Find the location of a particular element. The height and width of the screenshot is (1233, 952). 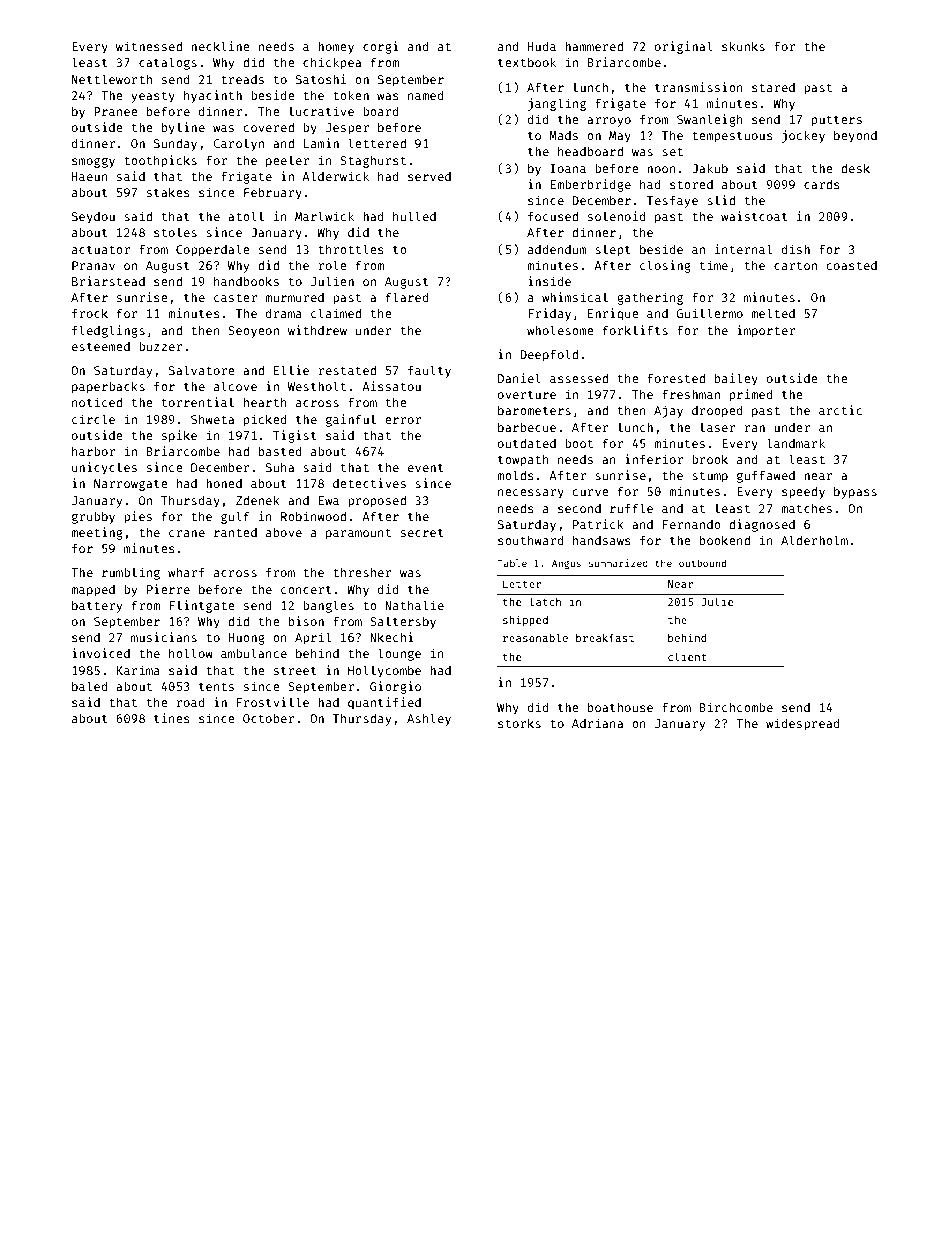

inside is located at coordinates (549, 281).
